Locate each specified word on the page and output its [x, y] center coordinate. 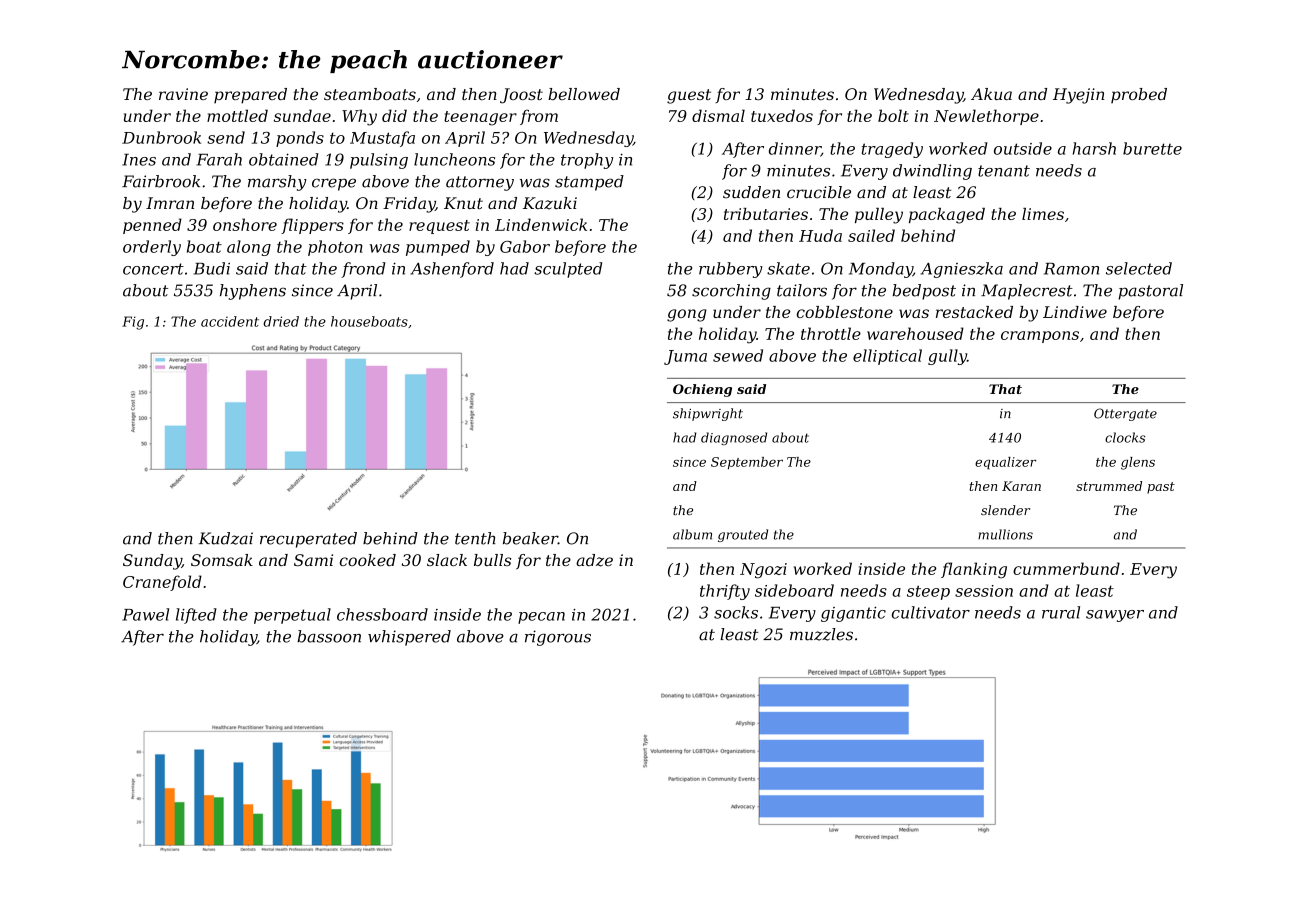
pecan [541, 618]
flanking [974, 570]
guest [689, 96]
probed [1139, 95]
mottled [237, 115]
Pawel [145, 614]
